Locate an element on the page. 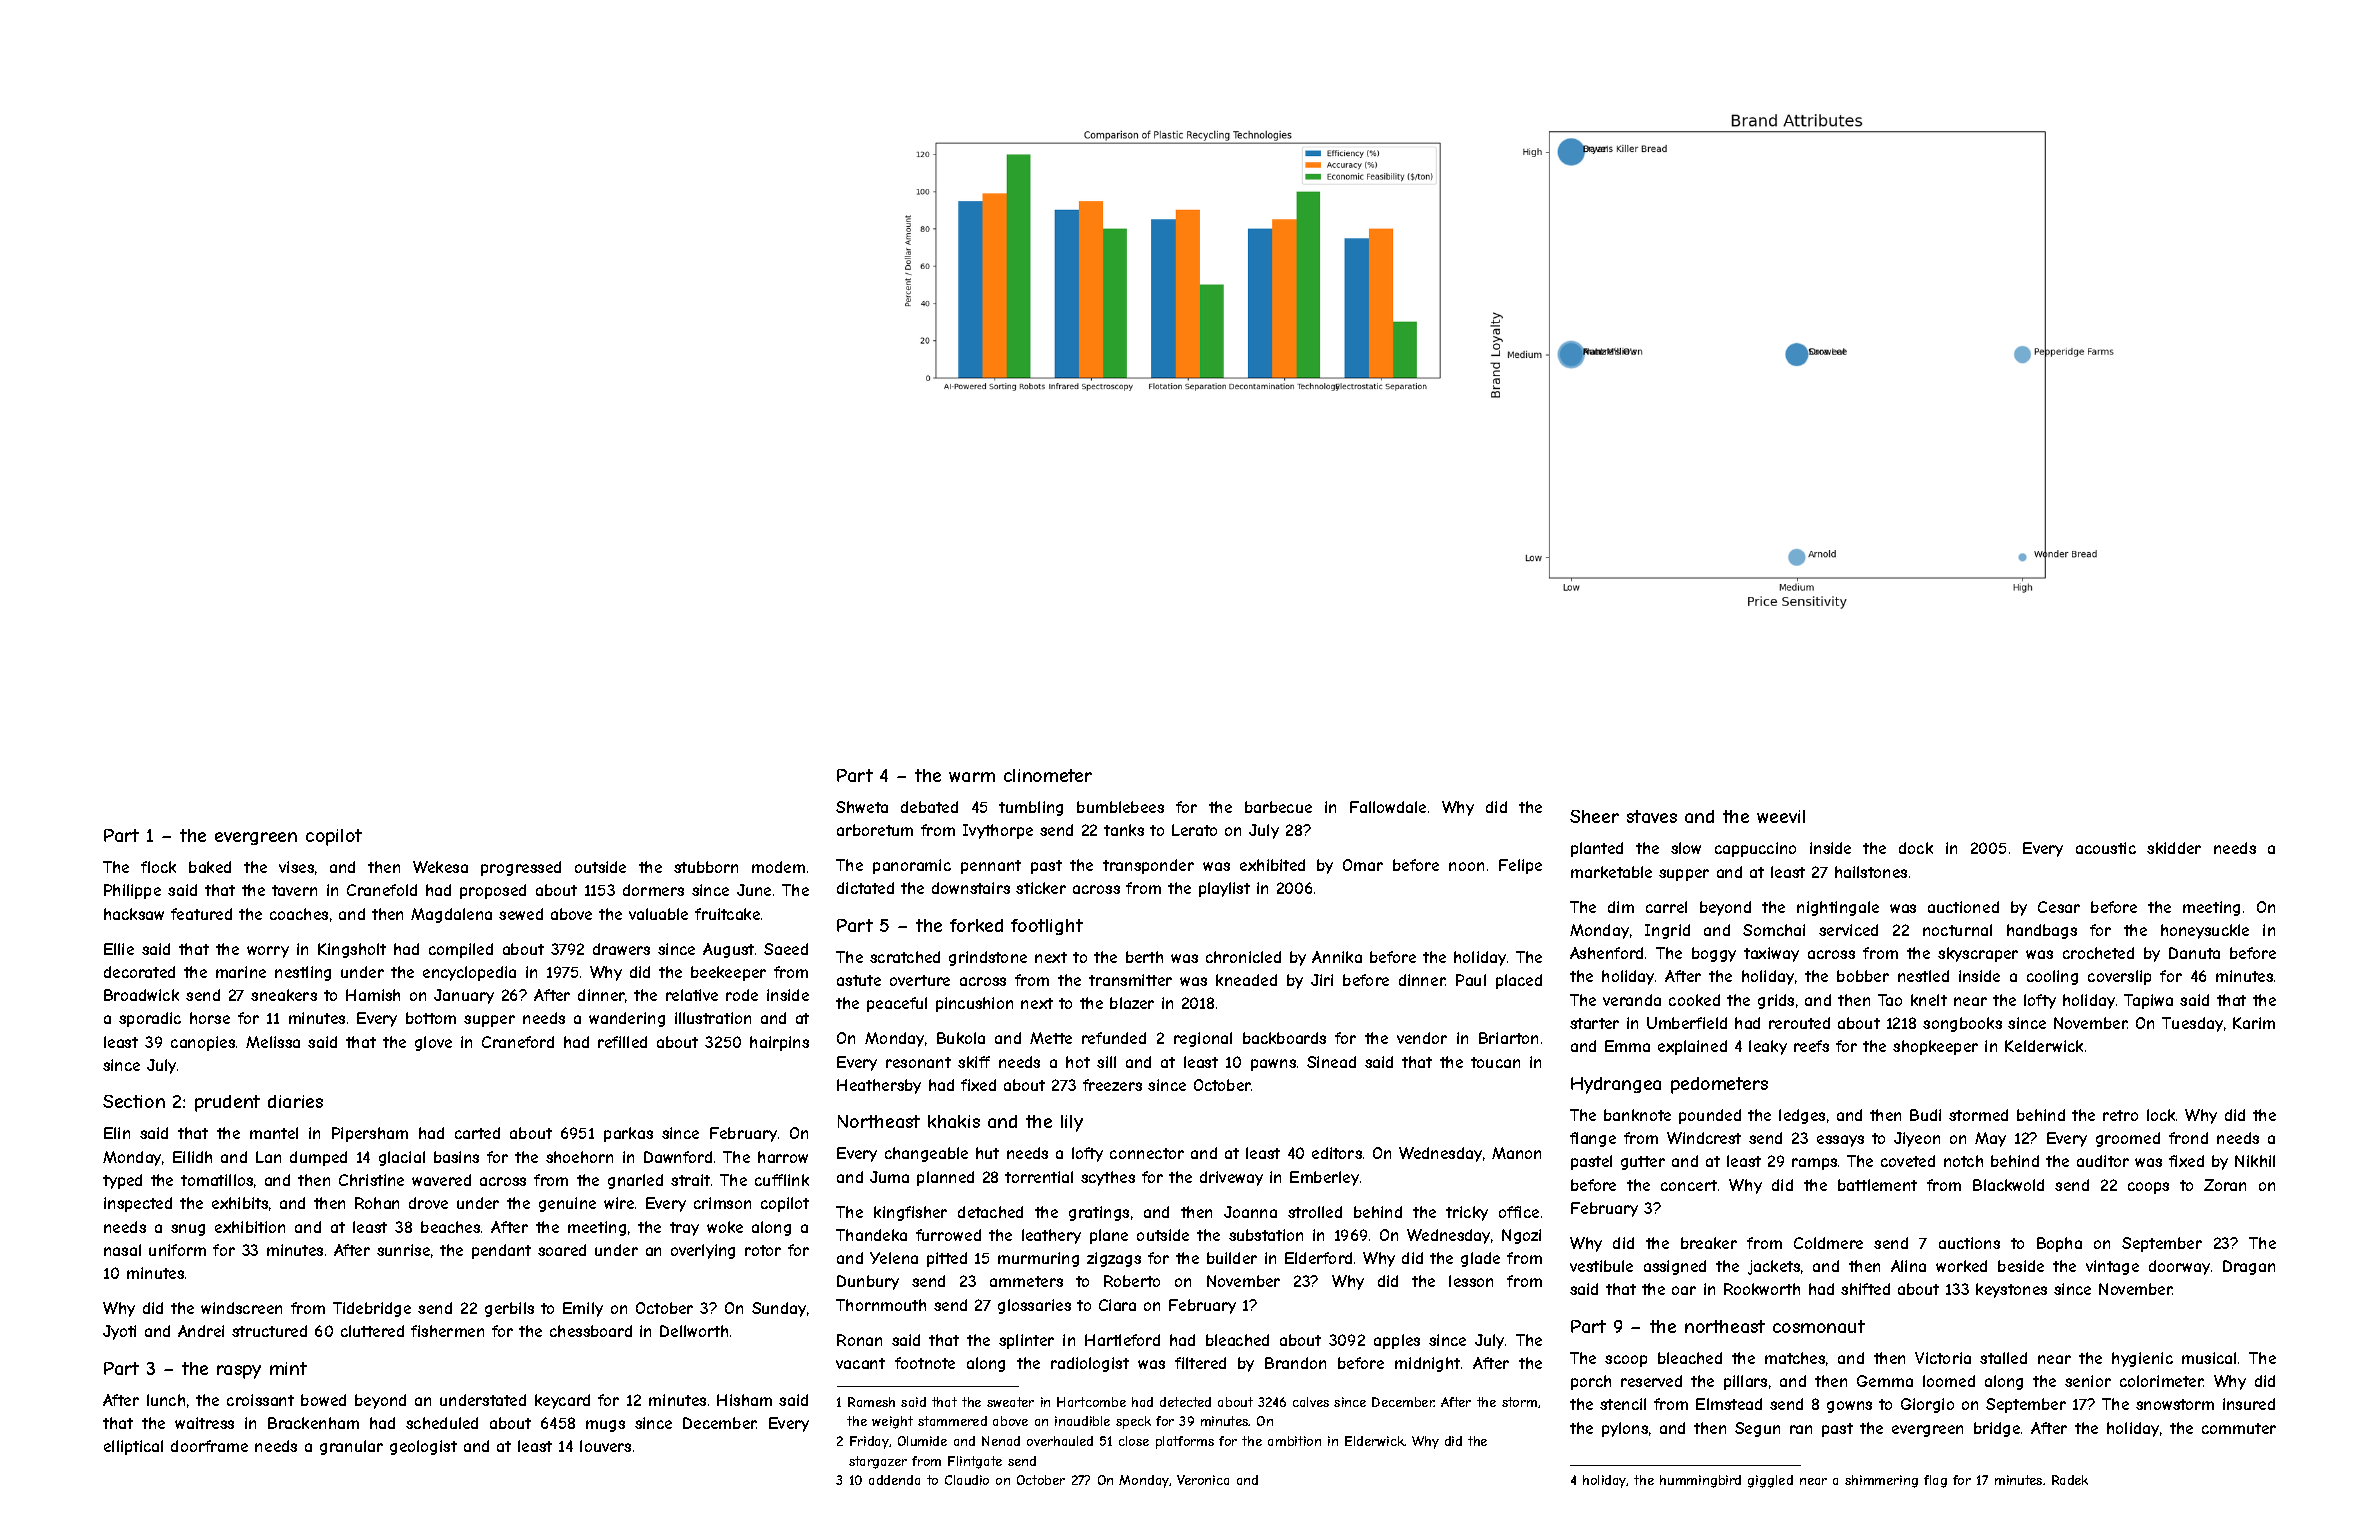 Image resolution: width=2380 pixels, height=1540 pixels. lesson is located at coordinates (1471, 1281).
